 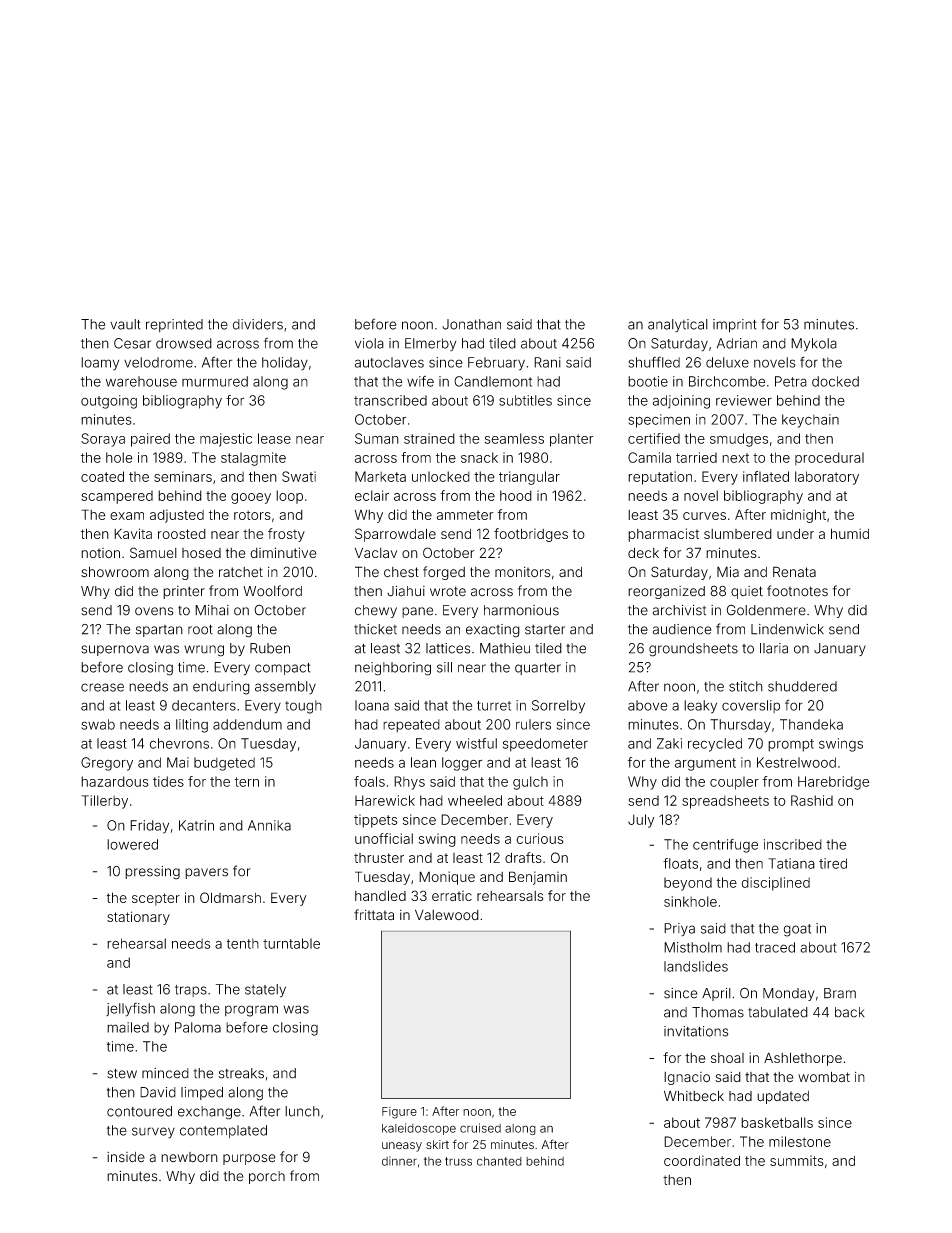 What do you see at coordinates (241, 572) in the screenshot?
I see `ratchet` at bounding box center [241, 572].
